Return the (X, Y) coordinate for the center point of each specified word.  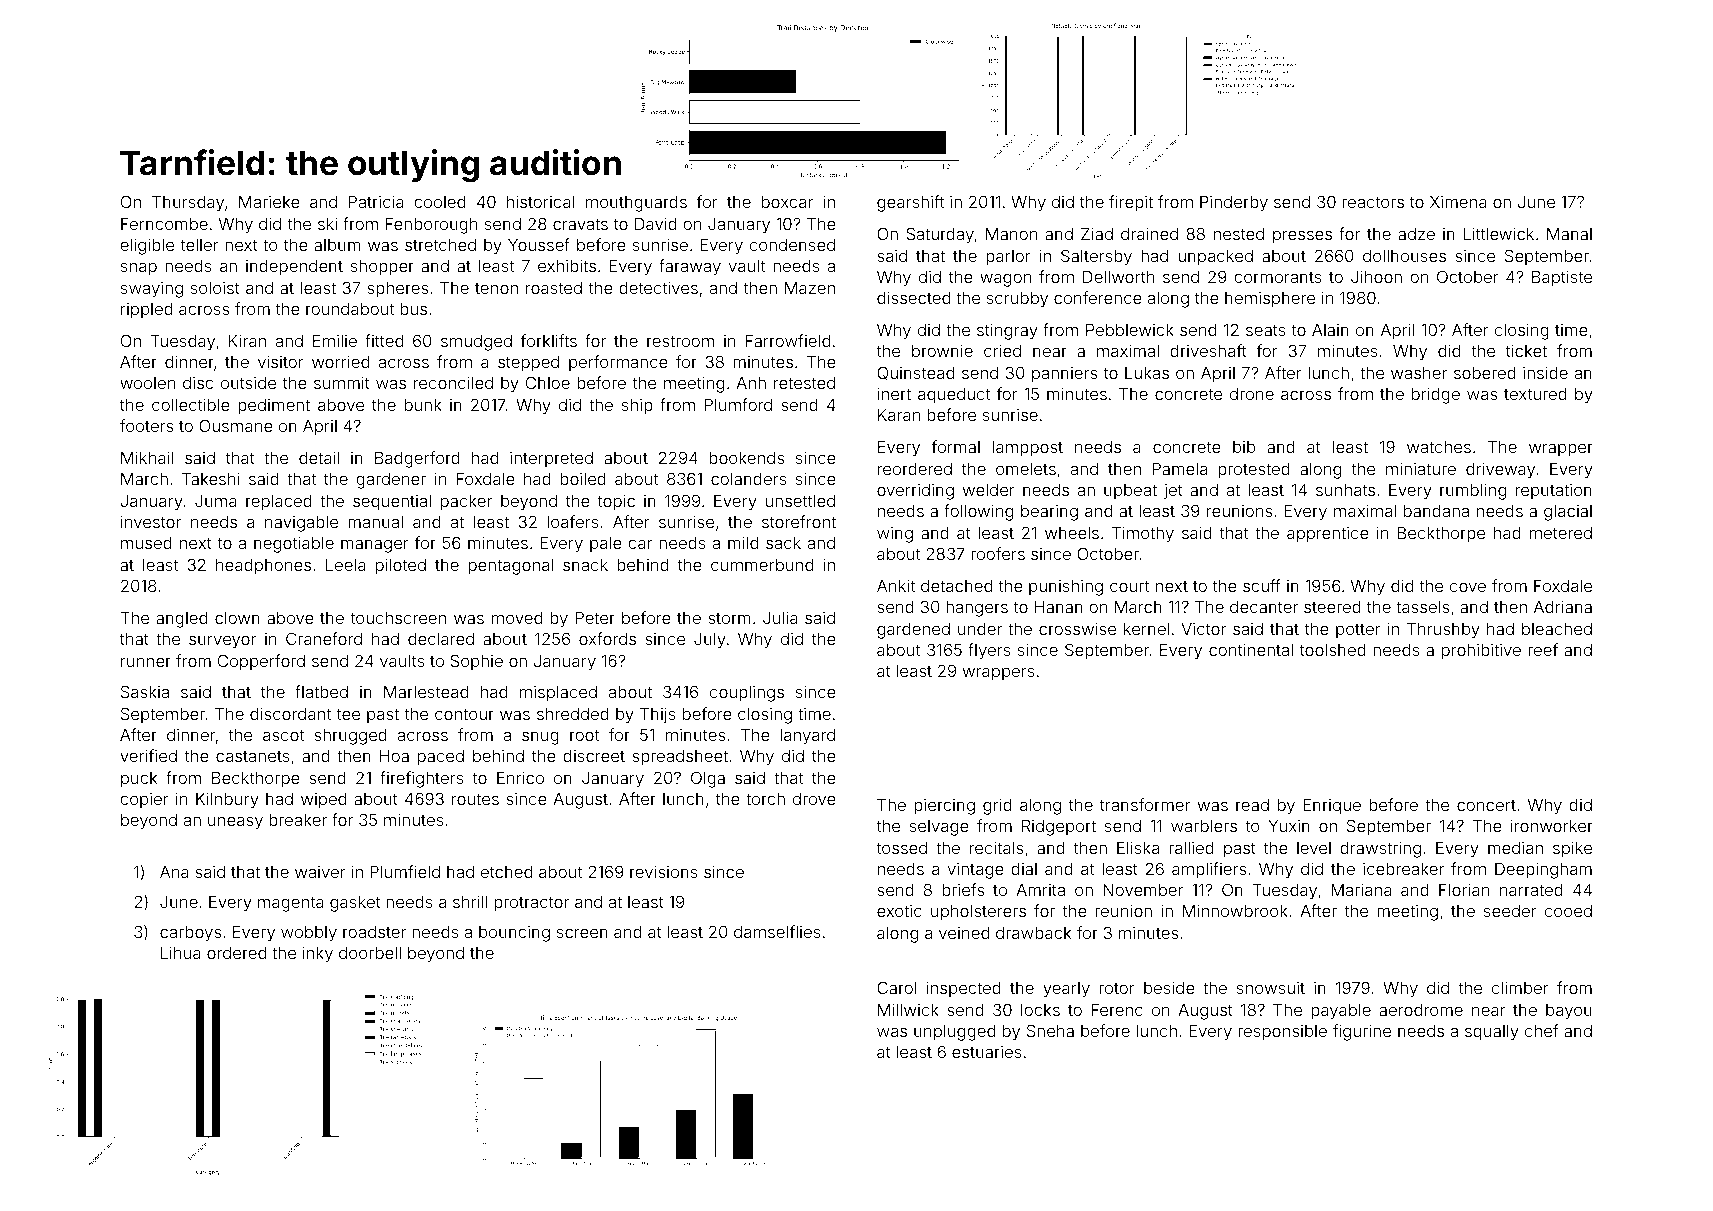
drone (1252, 394)
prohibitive (1481, 651)
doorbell (370, 953)
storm (729, 618)
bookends (746, 458)
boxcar (787, 202)
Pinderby (1234, 203)
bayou (1569, 1012)
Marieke (269, 201)
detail (319, 457)
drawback (1033, 933)
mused (146, 543)
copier (144, 800)
